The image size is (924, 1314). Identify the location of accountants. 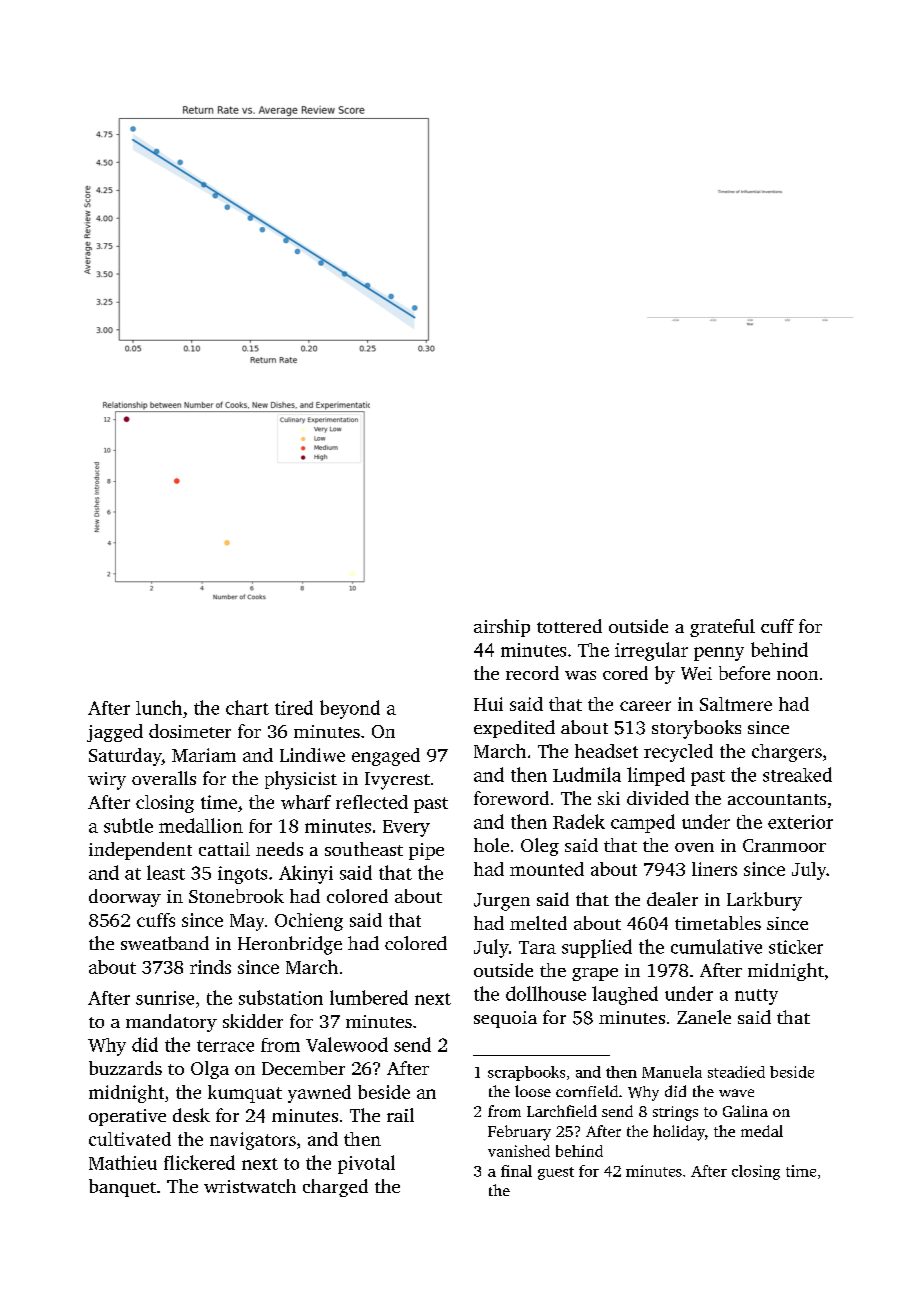
(777, 799).
